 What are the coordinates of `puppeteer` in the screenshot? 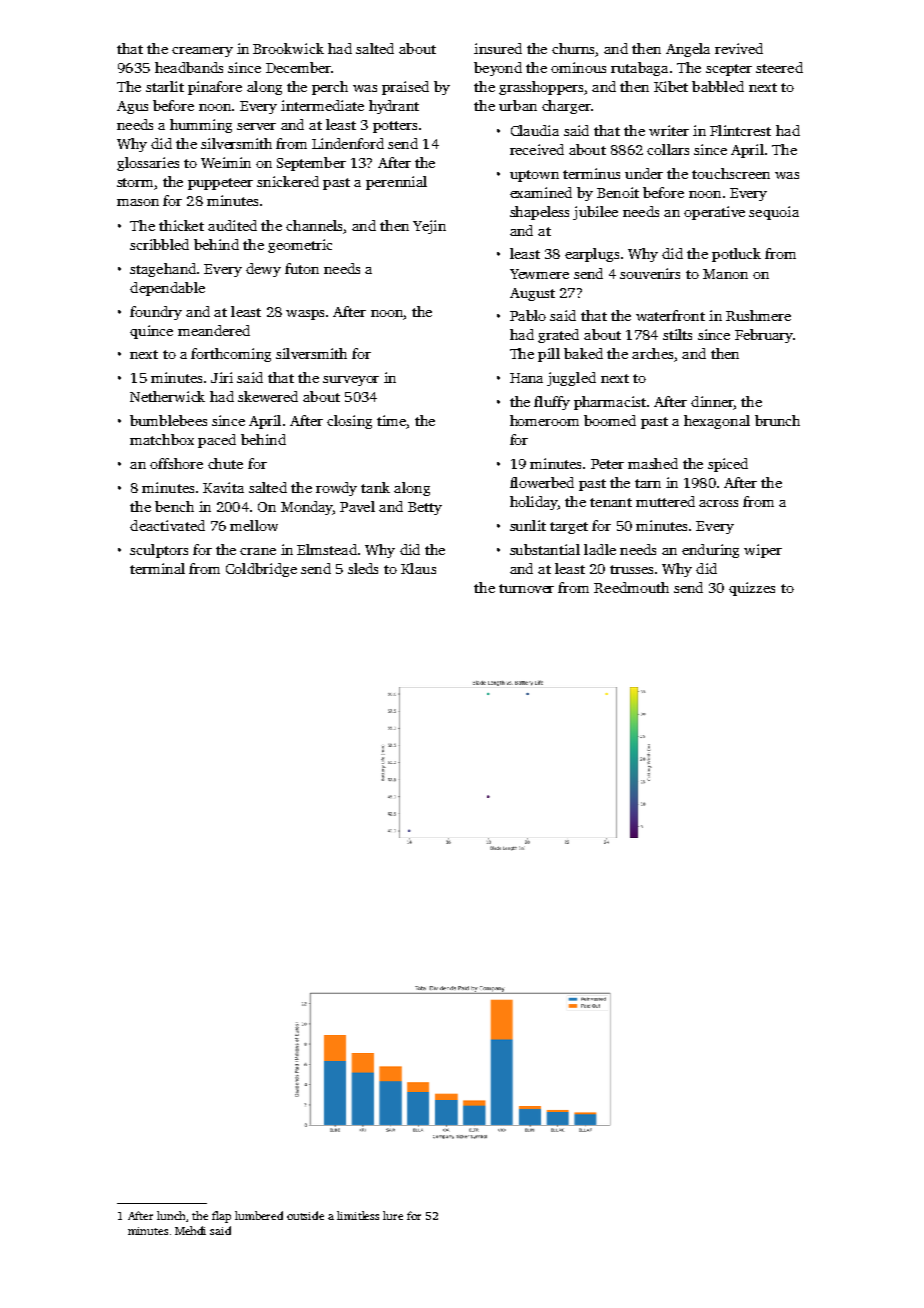 It's located at (220, 184).
